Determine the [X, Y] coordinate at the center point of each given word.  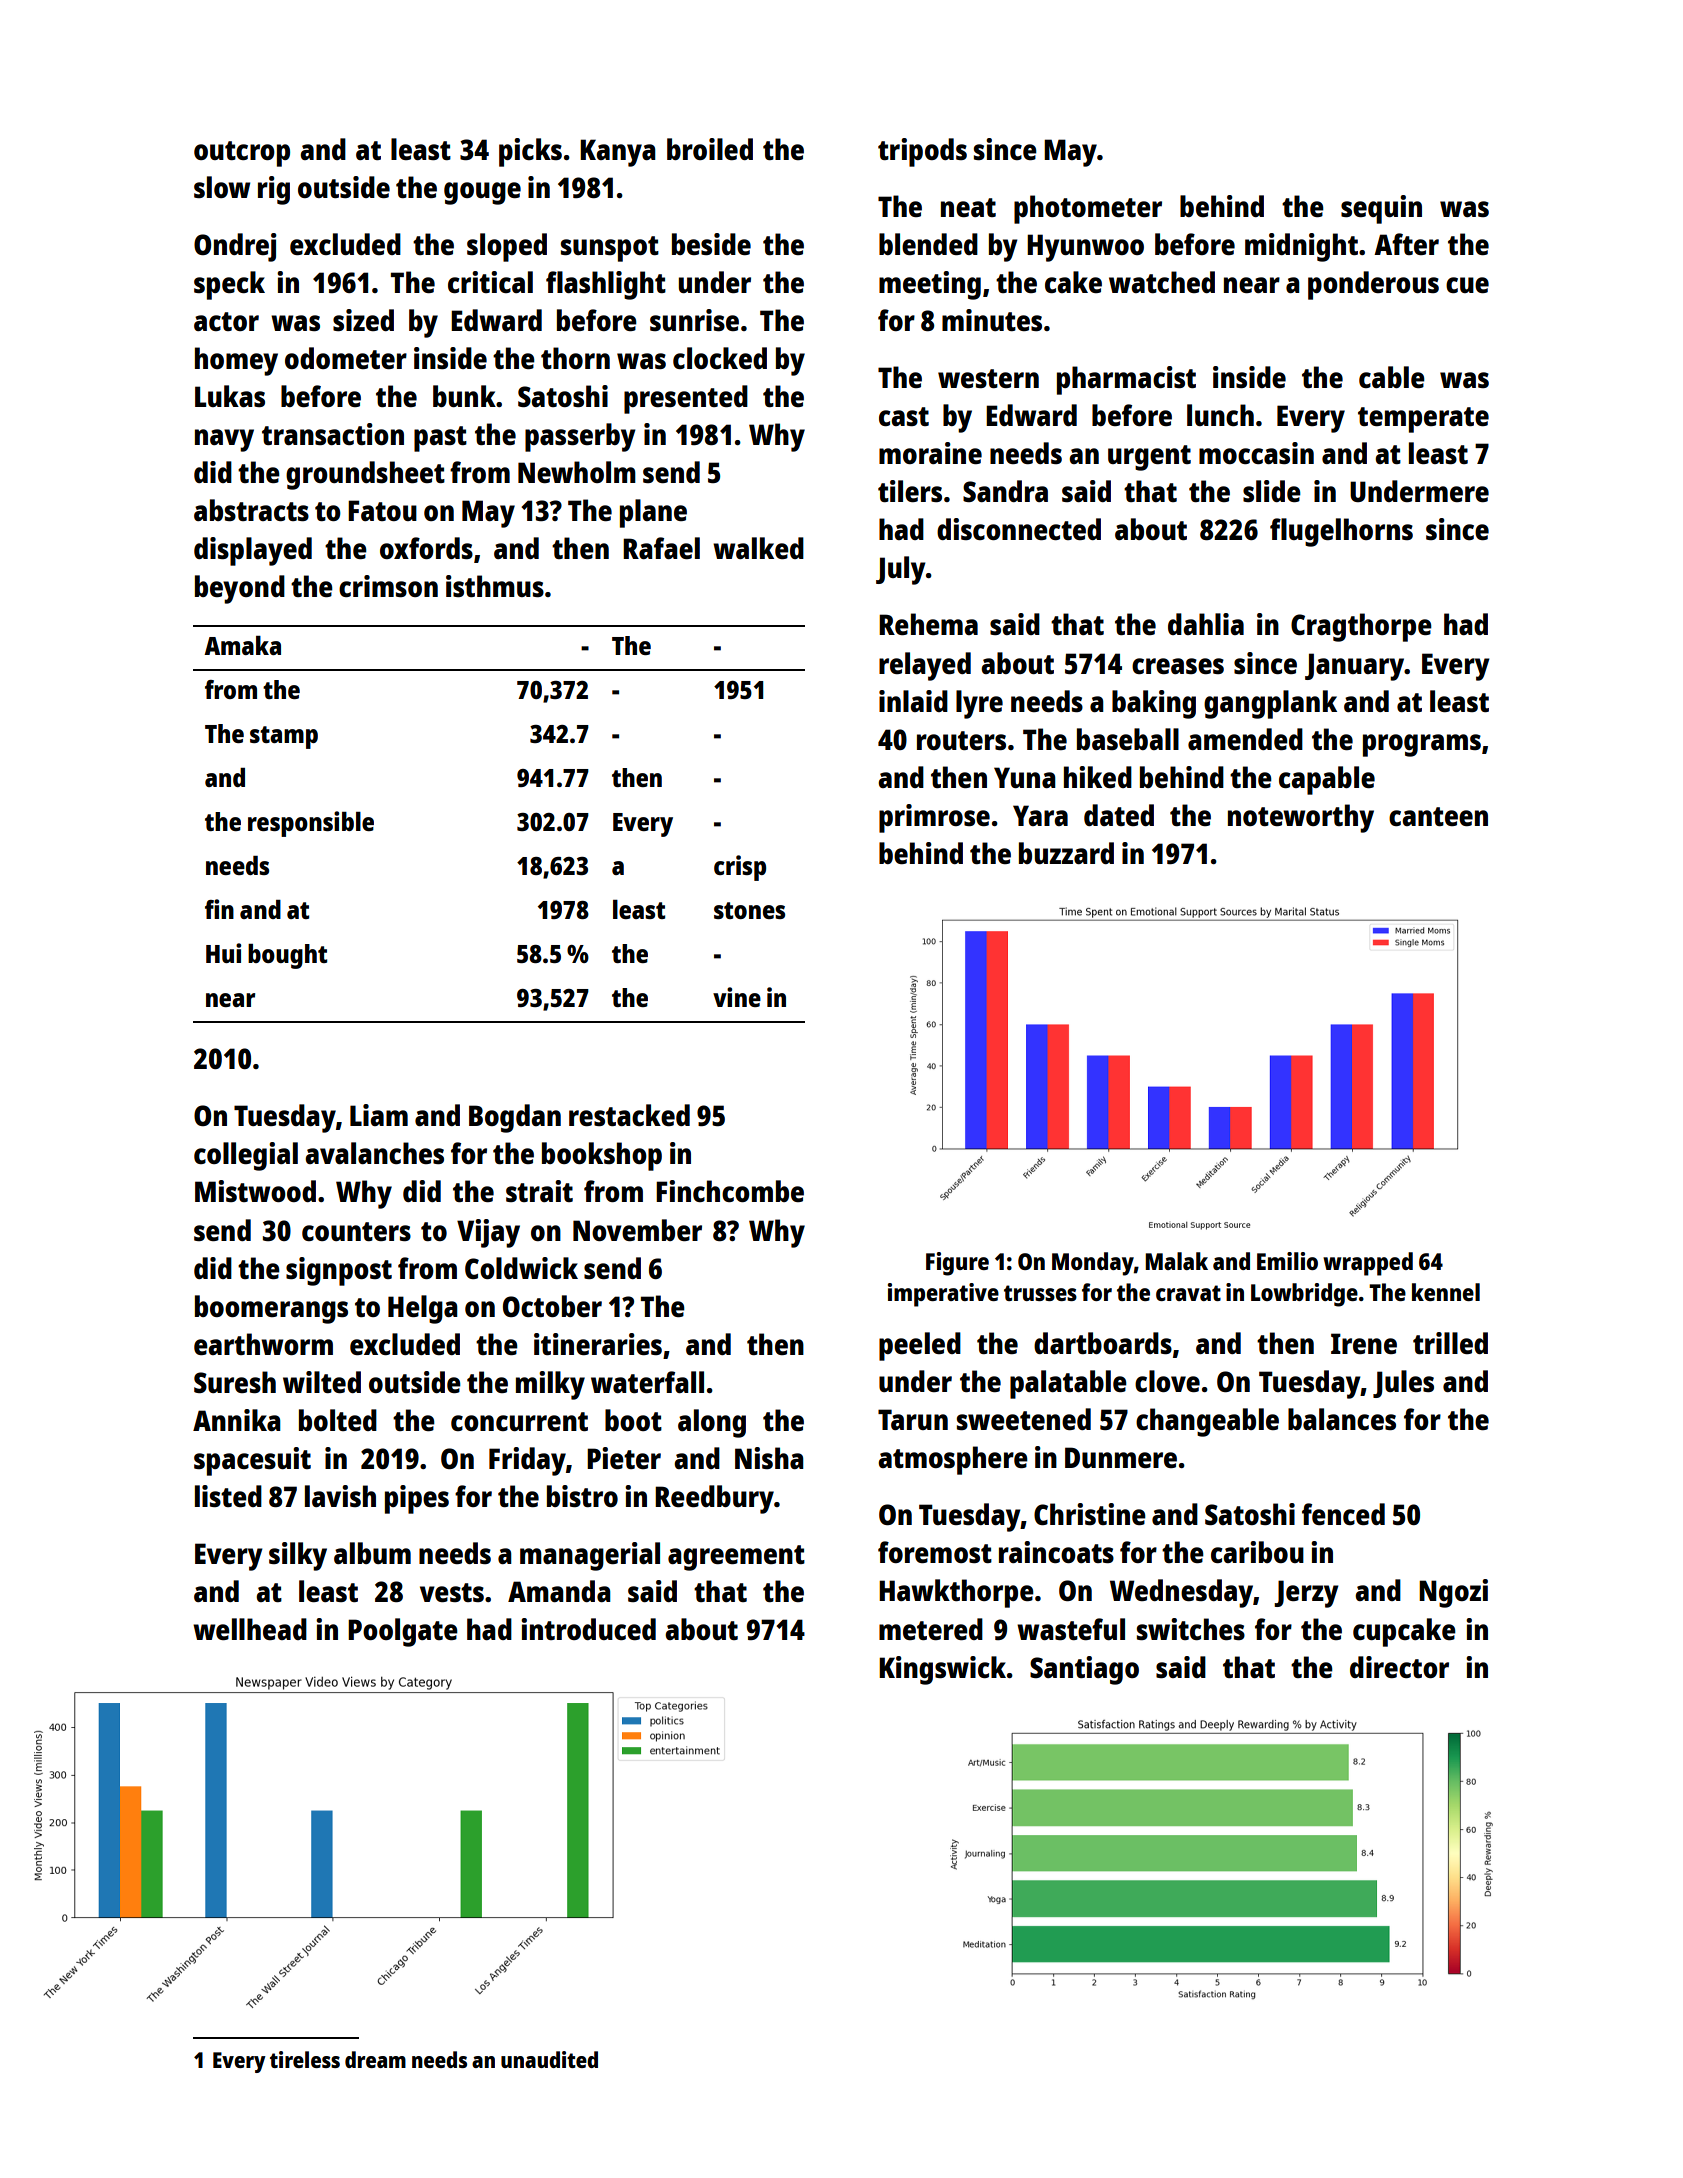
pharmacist [1126, 380]
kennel [1446, 1292]
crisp [740, 868]
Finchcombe [730, 1191]
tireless [305, 2059]
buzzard [1066, 853]
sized [363, 320]
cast [904, 416]
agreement [736, 1558]
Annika [237, 1420]
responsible [311, 824]
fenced [1343, 1514]
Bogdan [515, 1118]
